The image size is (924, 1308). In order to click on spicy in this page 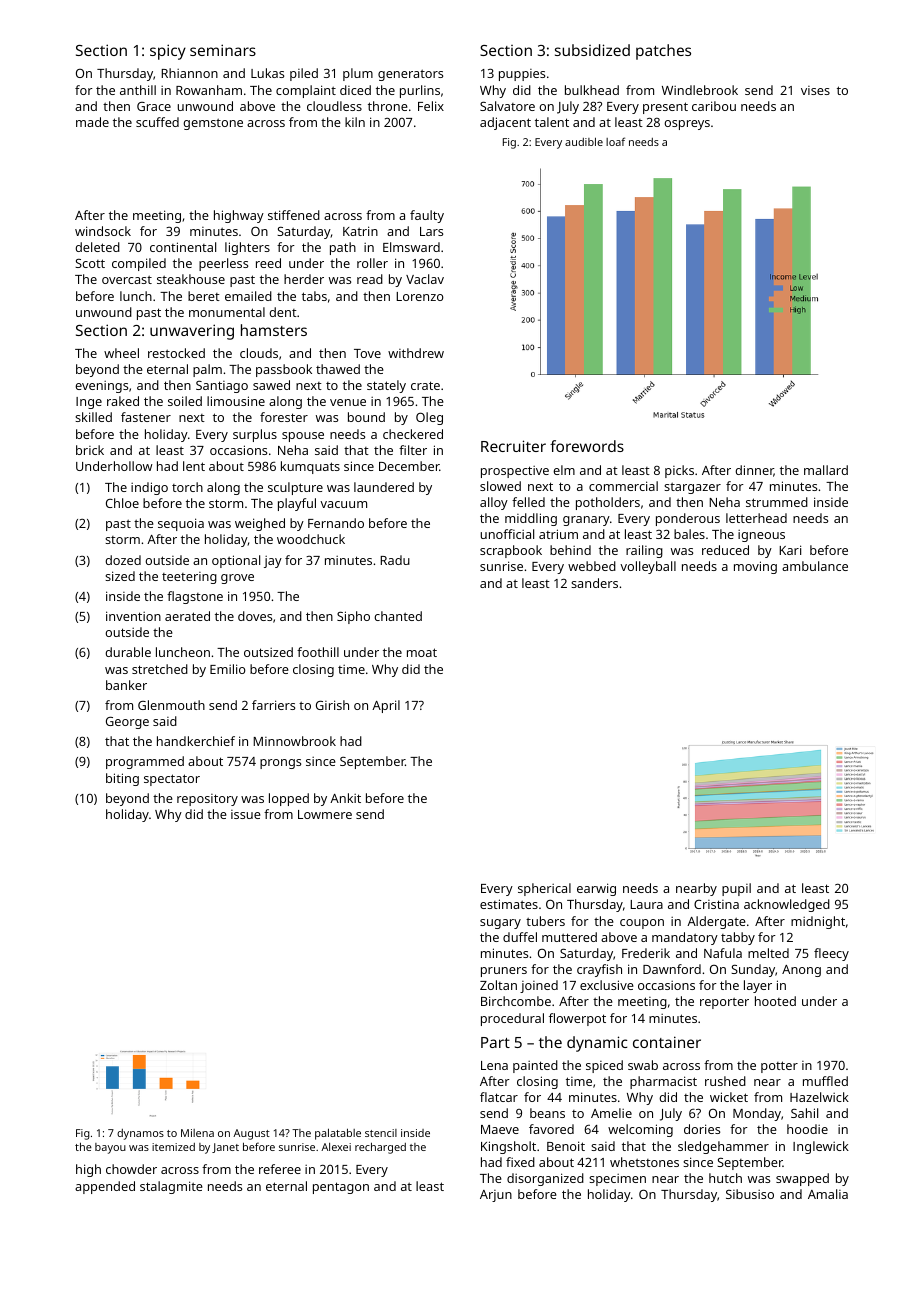, I will do `click(168, 52)`.
